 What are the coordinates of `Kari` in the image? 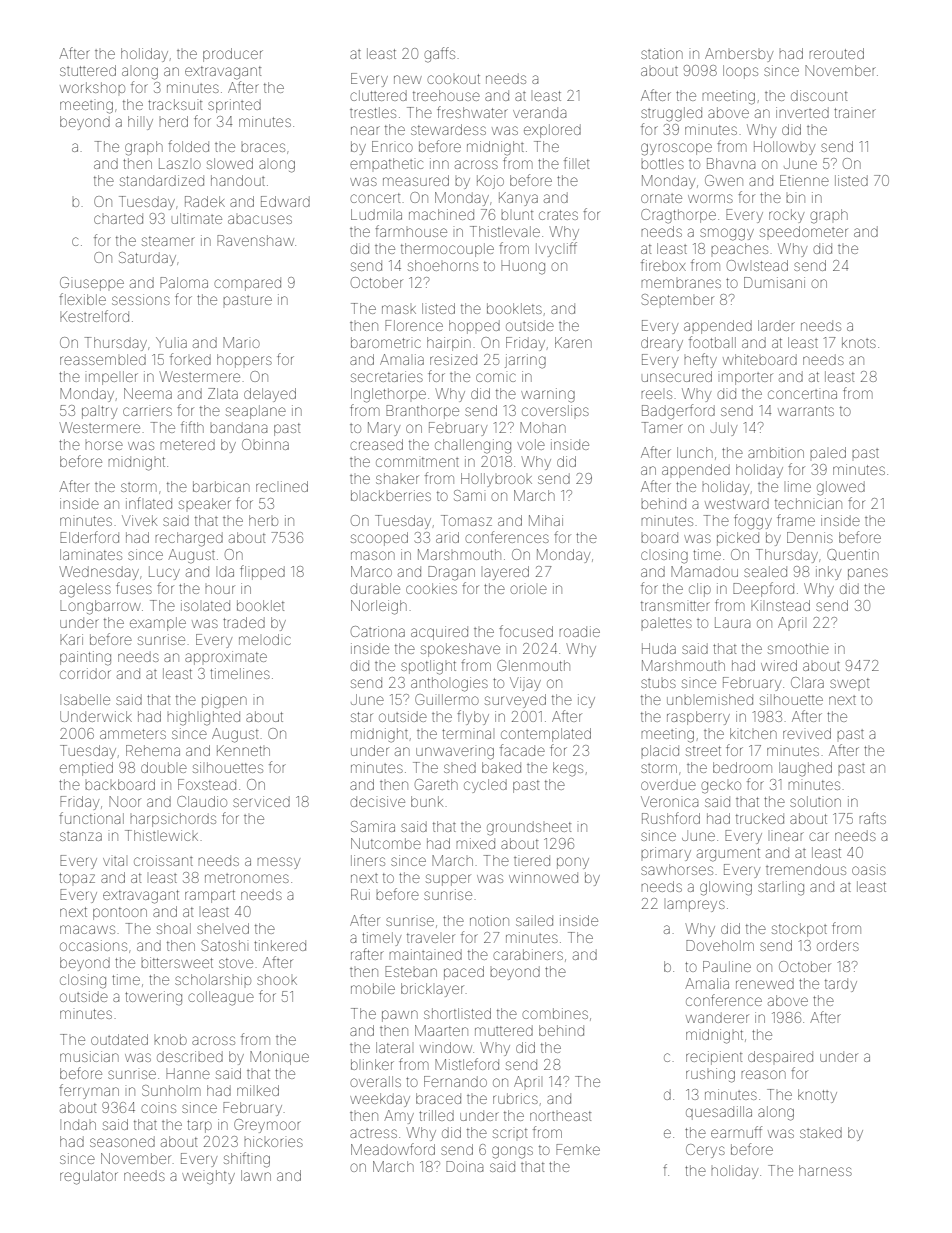 It's located at (71, 639).
